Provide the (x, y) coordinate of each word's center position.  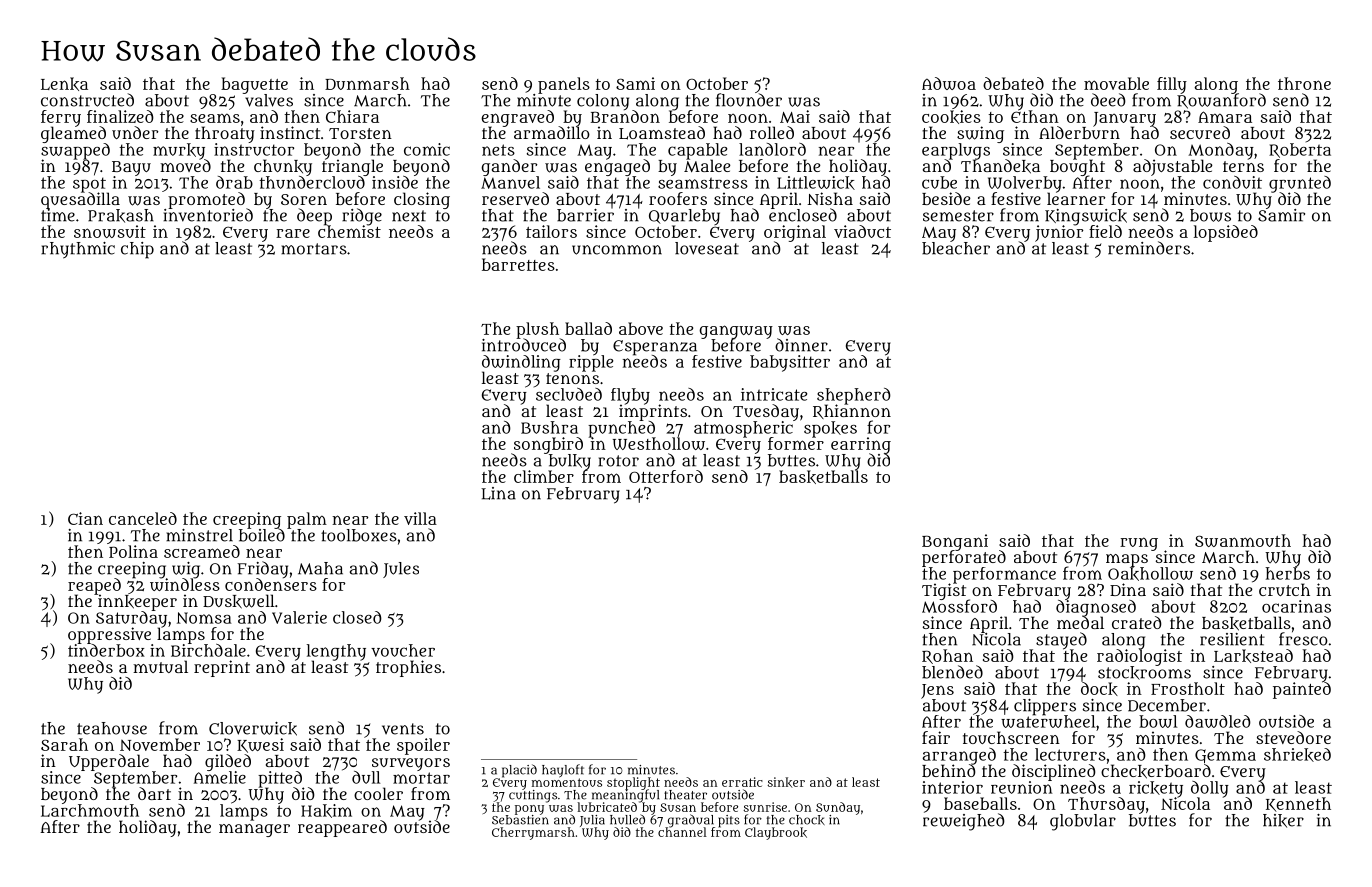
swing (980, 134)
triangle (352, 168)
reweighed (964, 822)
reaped (94, 586)
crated (1136, 622)
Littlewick (816, 183)
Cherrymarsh (533, 833)
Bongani (955, 542)
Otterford (666, 476)
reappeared (342, 828)
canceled (143, 518)
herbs (1287, 573)
